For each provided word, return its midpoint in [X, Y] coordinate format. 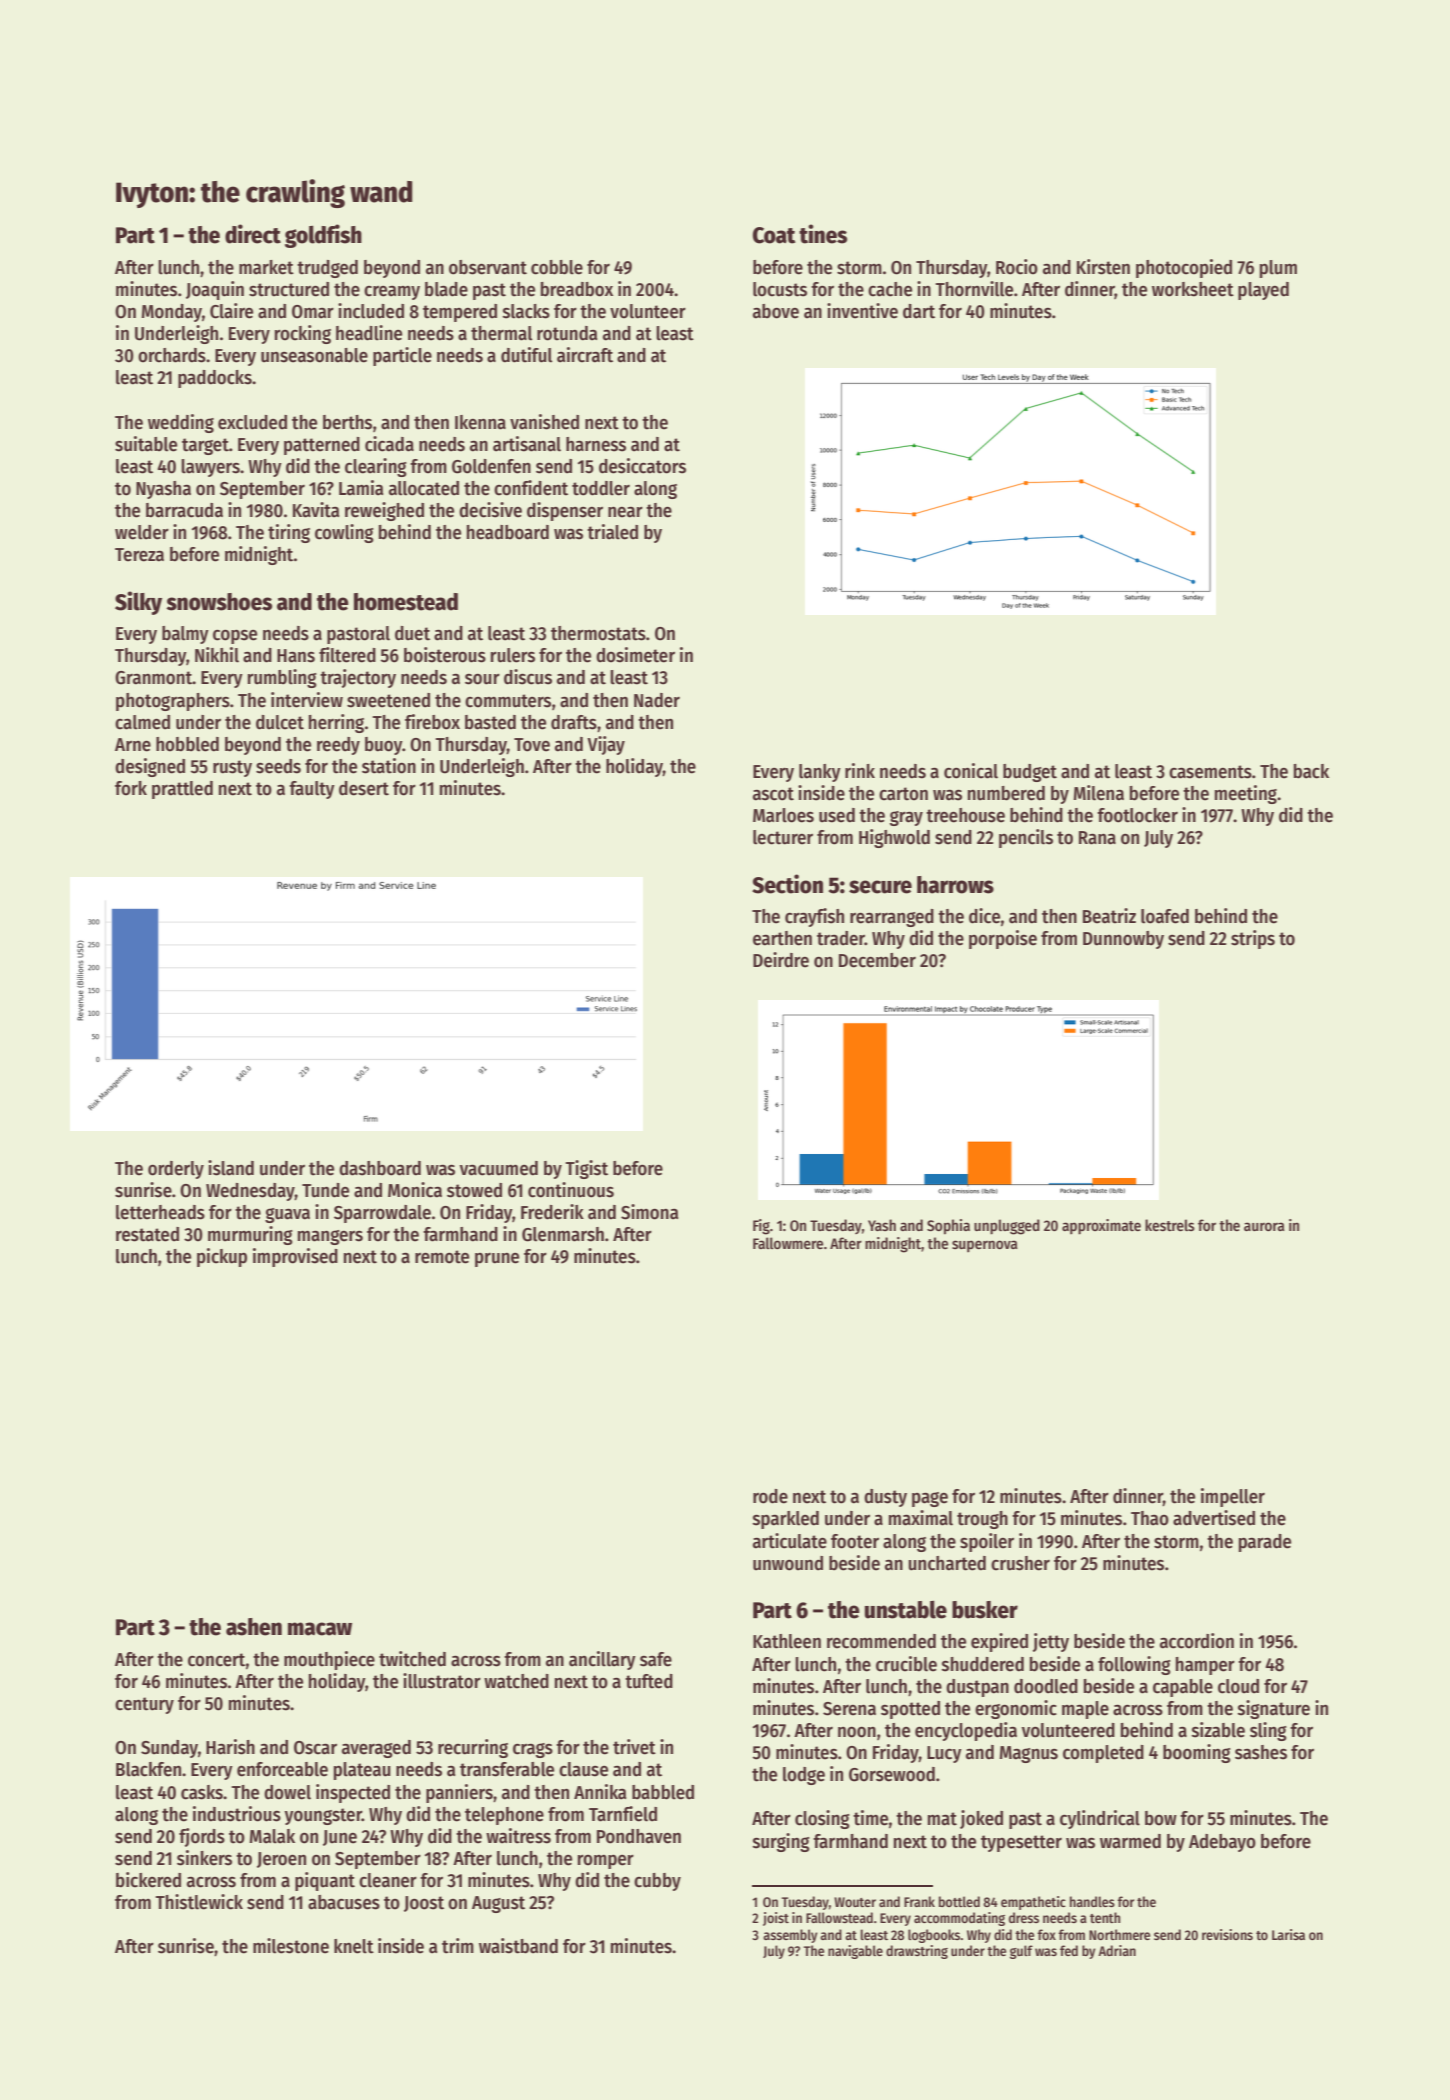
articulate [790, 1541]
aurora [1264, 1226]
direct [253, 234]
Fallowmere [788, 1243]
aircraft [585, 355]
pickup [222, 1257]
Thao [1150, 1518]
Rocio [1017, 267]
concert [216, 1660]
